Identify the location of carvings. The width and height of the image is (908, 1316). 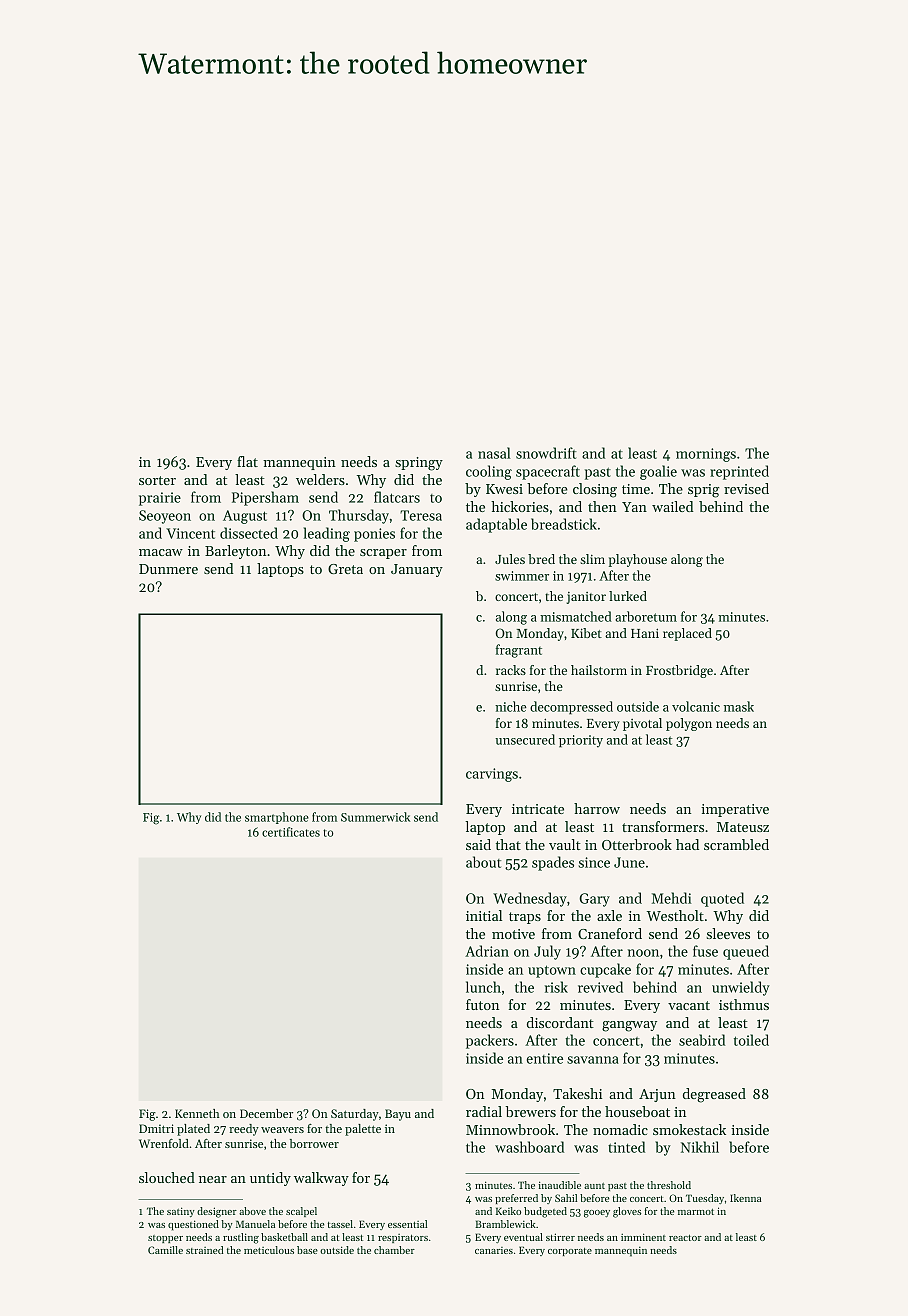
(492, 775).
